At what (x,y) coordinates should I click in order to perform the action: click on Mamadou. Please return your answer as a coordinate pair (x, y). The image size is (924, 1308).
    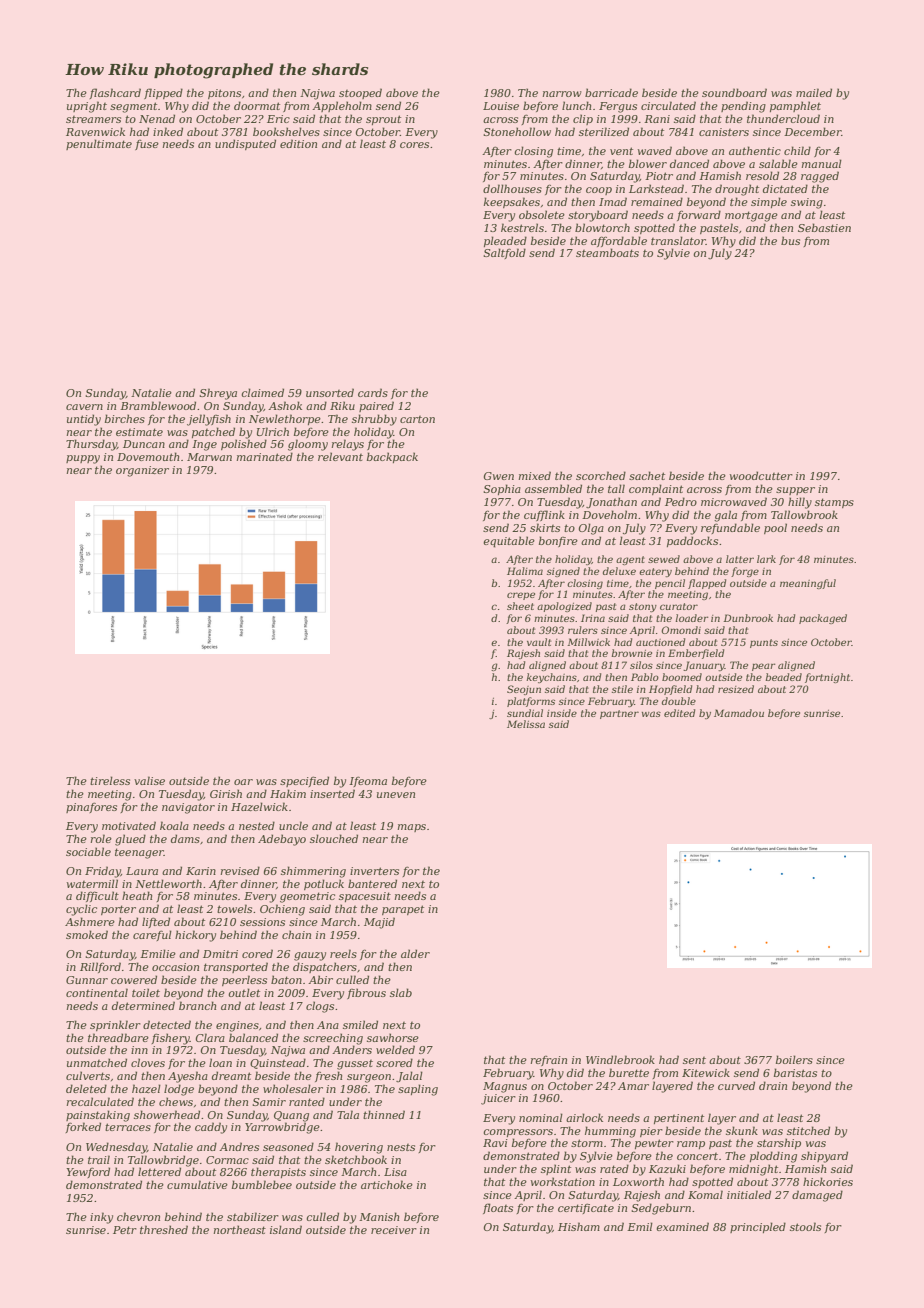
    Looking at the image, I should click on (739, 713).
